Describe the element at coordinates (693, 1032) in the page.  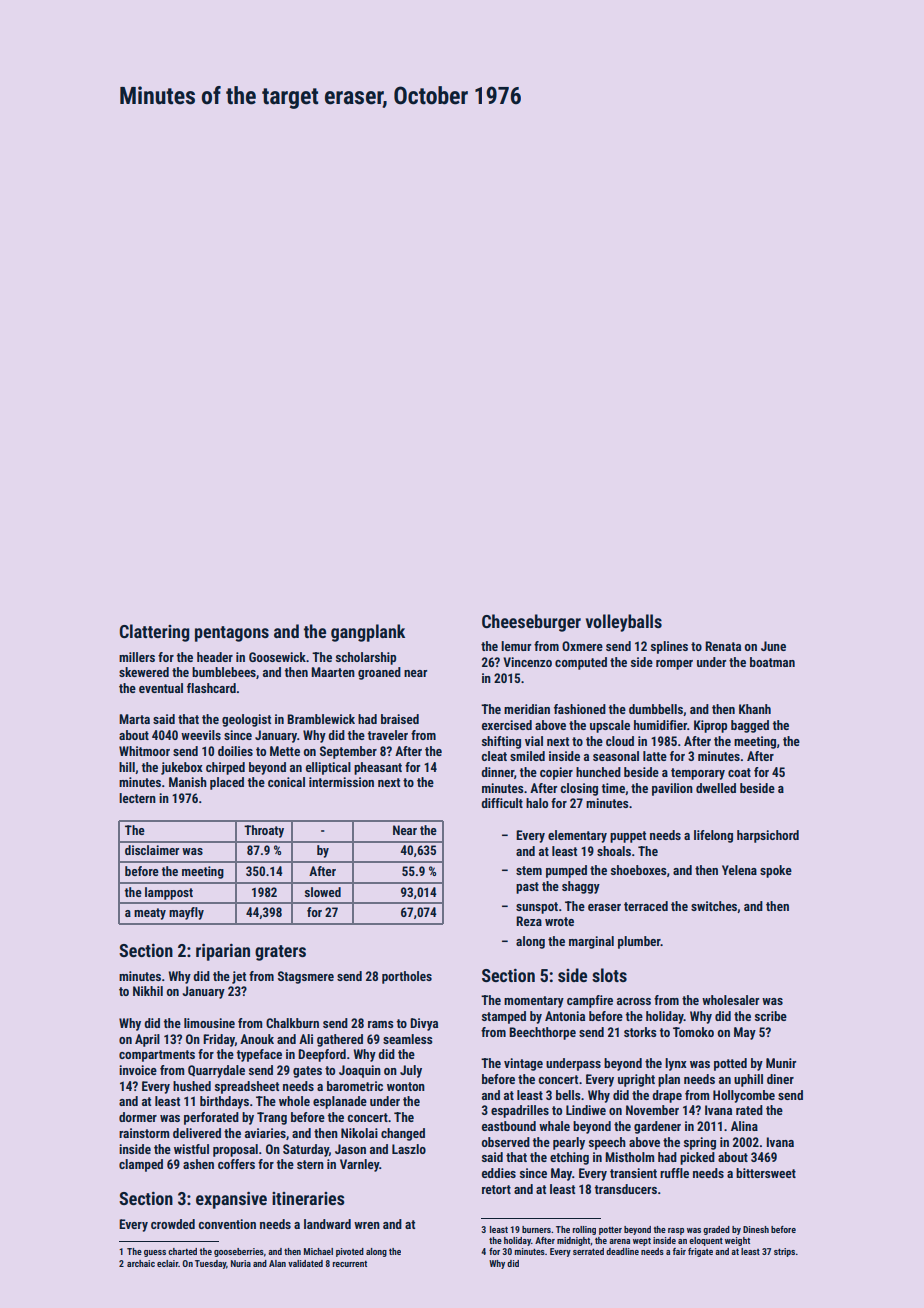
I see `Tomoko` at that location.
